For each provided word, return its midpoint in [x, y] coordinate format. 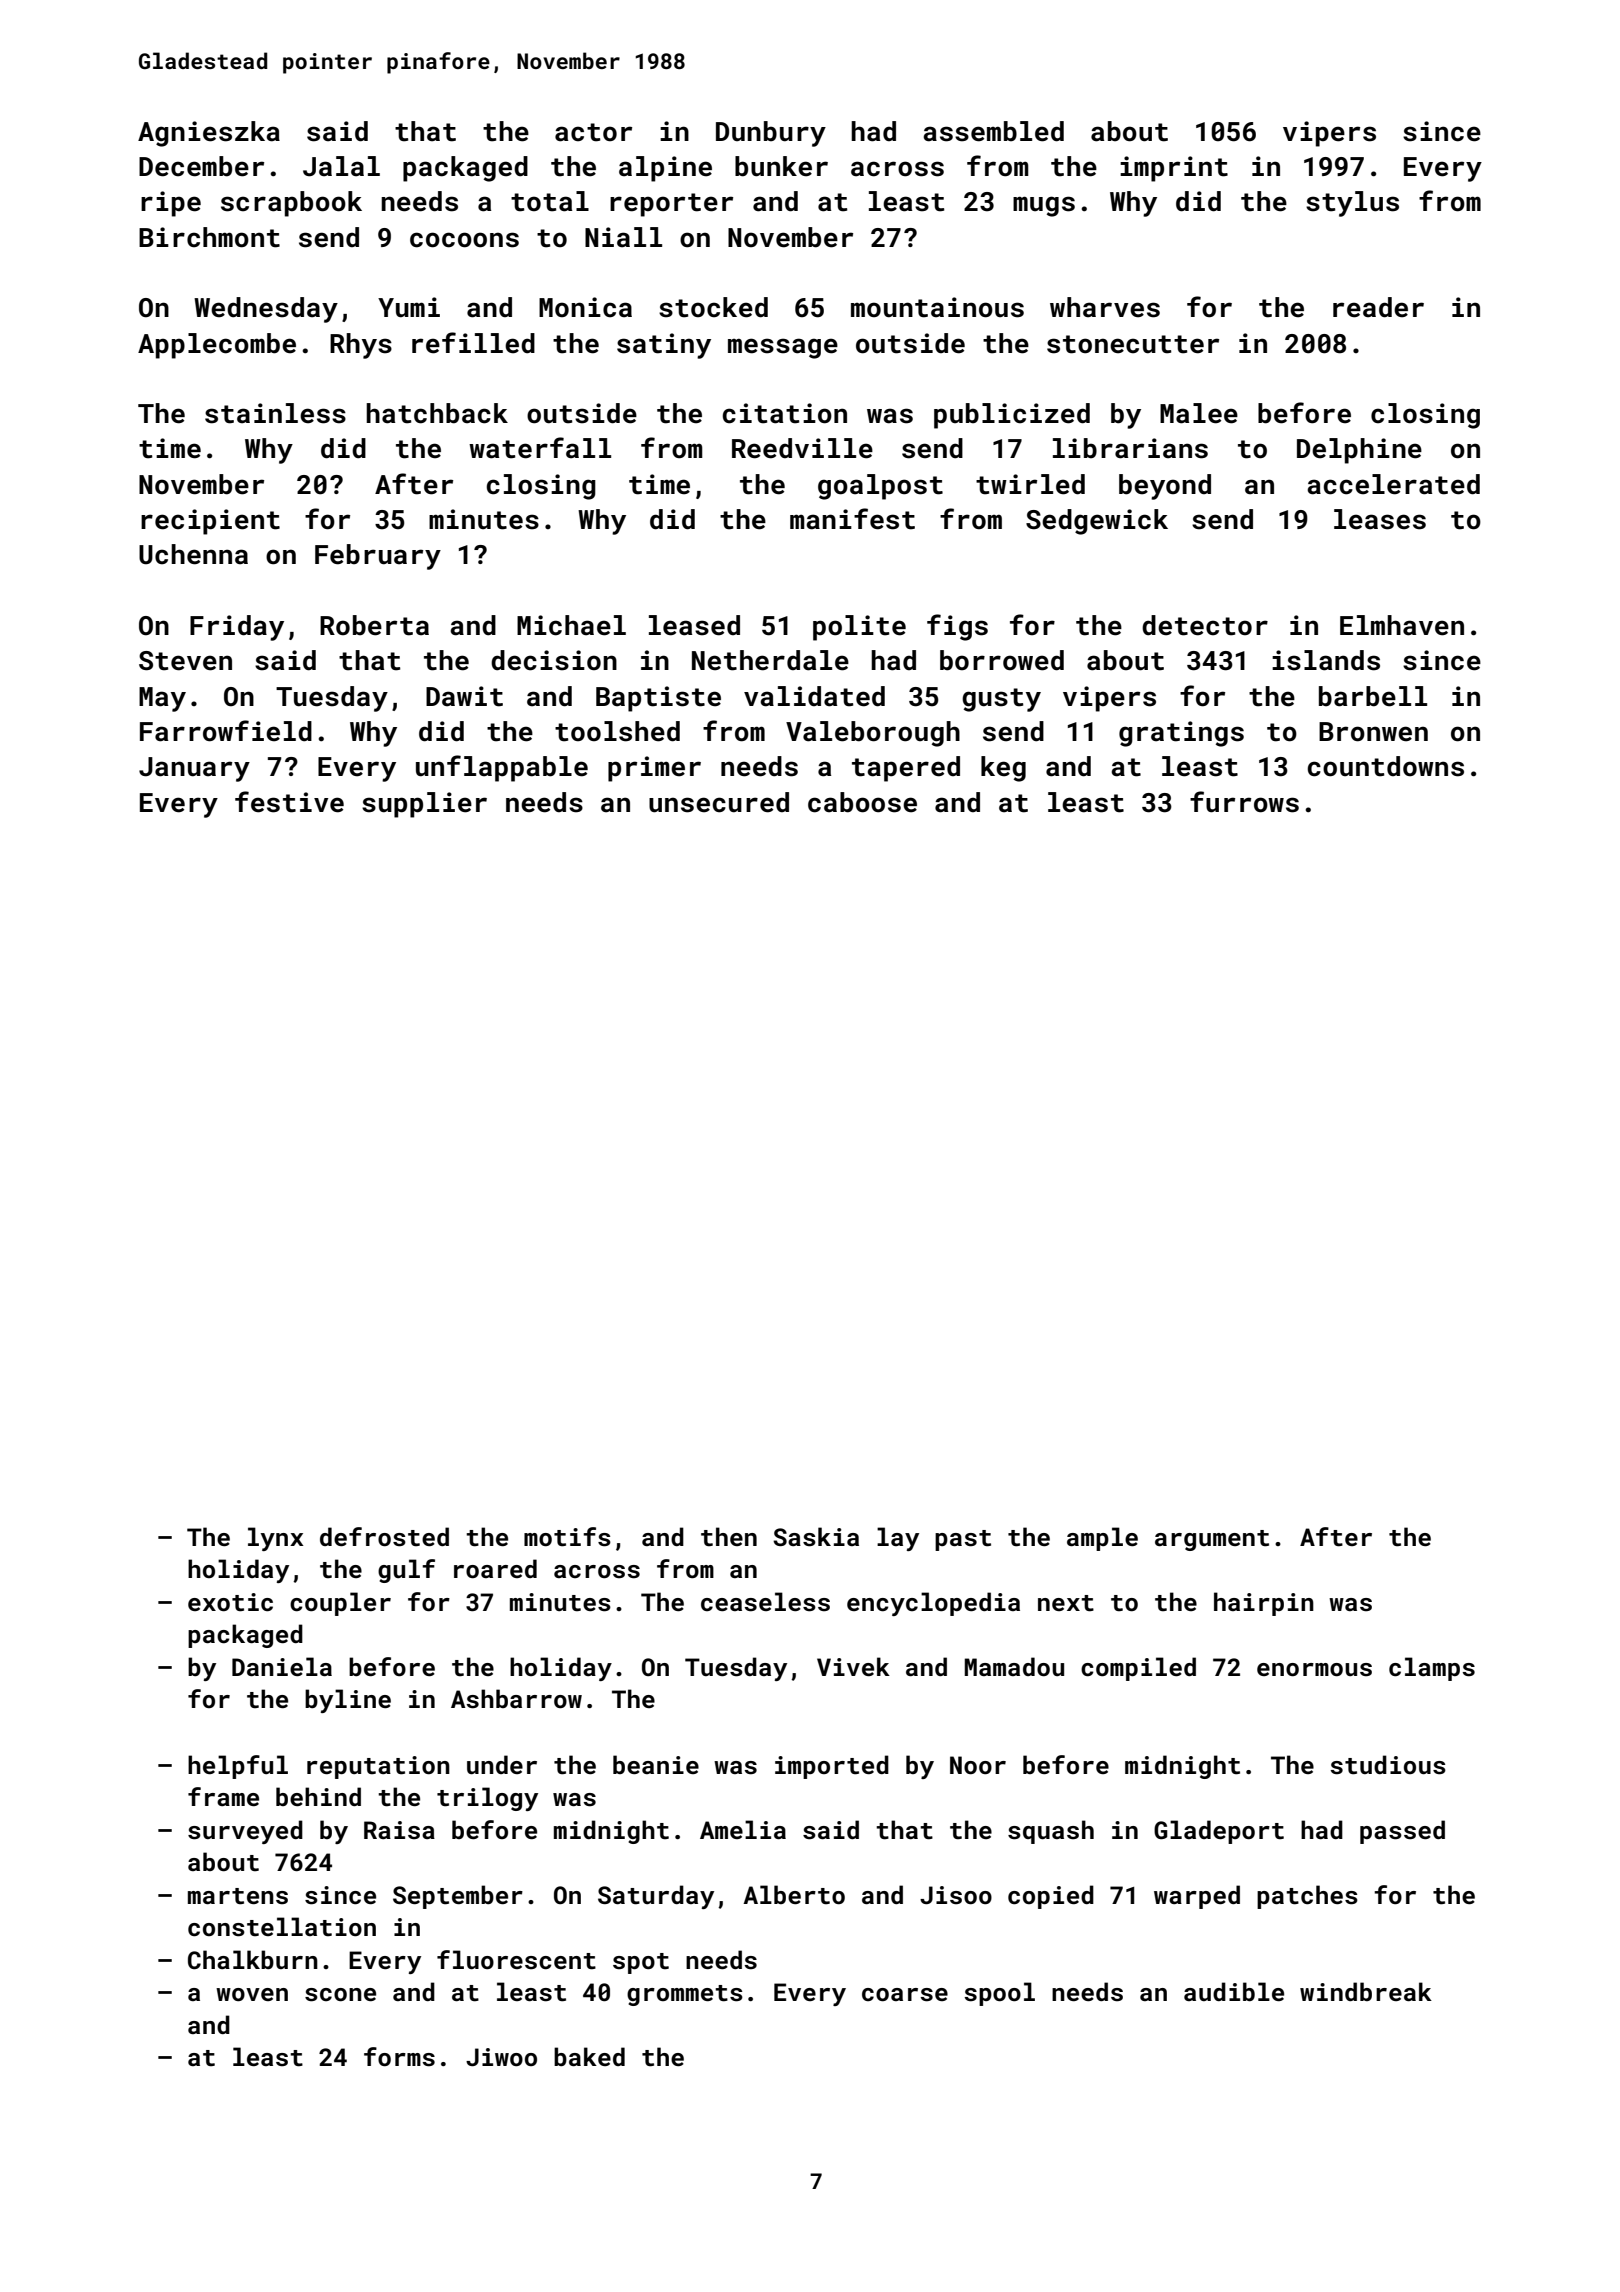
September [458, 1897]
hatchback [437, 413]
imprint [1174, 169]
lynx [276, 1539]
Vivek [853, 1666]
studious [1388, 1765]
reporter [671, 205]
